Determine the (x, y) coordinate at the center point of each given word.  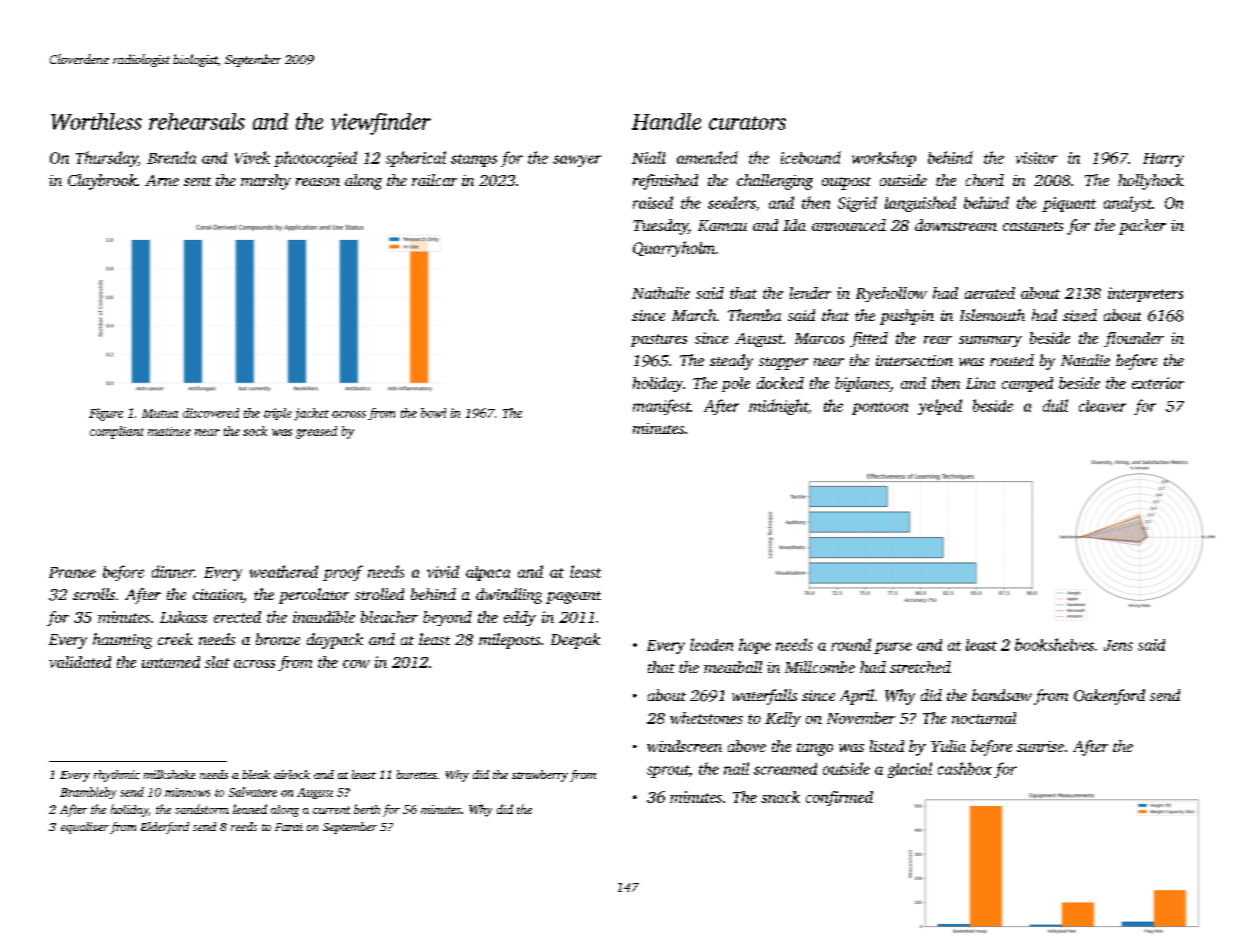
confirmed (839, 798)
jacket (311, 414)
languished (920, 204)
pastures (659, 340)
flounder (1134, 339)
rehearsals (197, 121)
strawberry (540, 776)
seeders (732, 202)
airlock (292, 774)
